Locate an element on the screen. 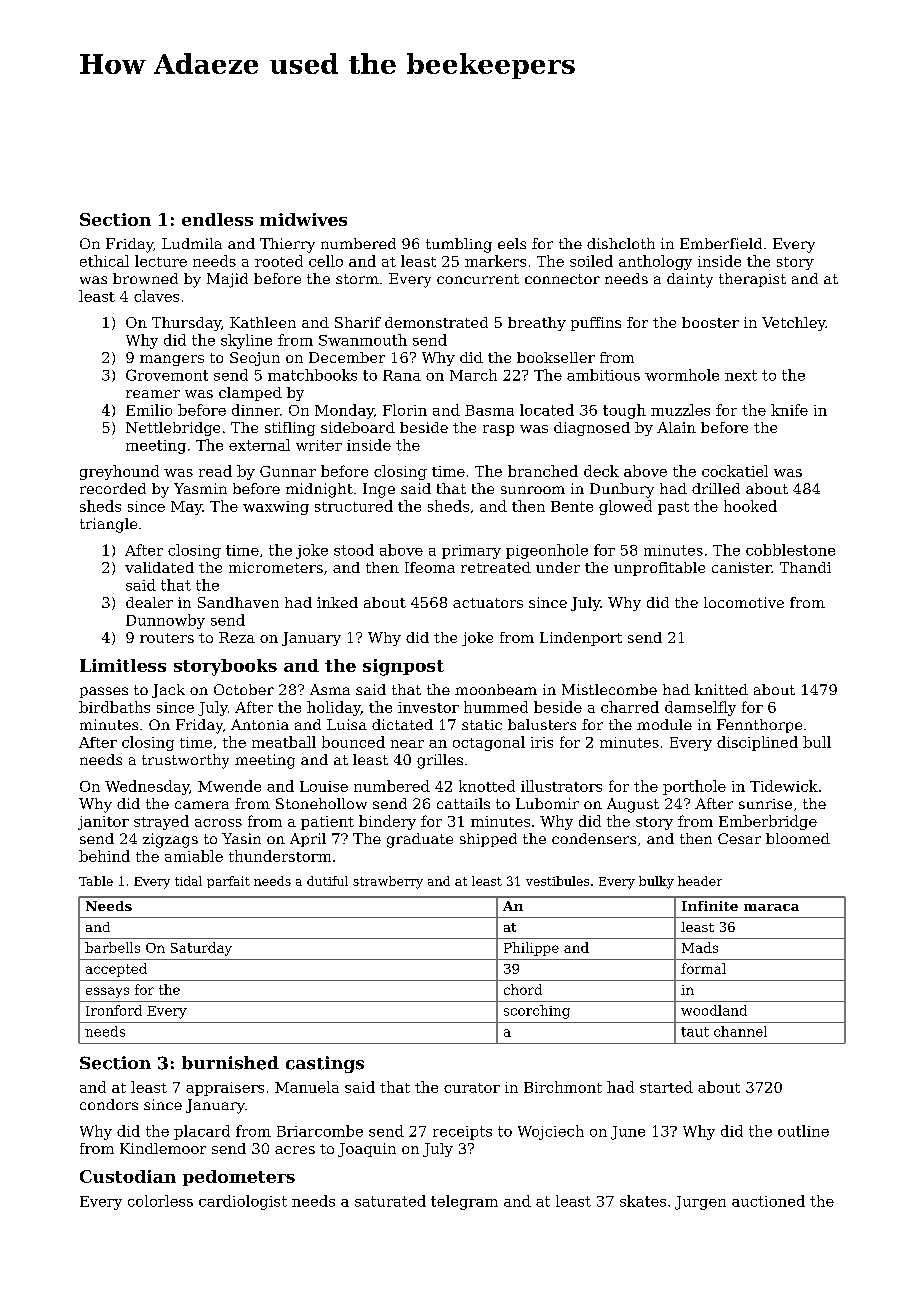 The height and width of the screenshot is (1314, 924). curator is located at coordinates (472, 1088).
